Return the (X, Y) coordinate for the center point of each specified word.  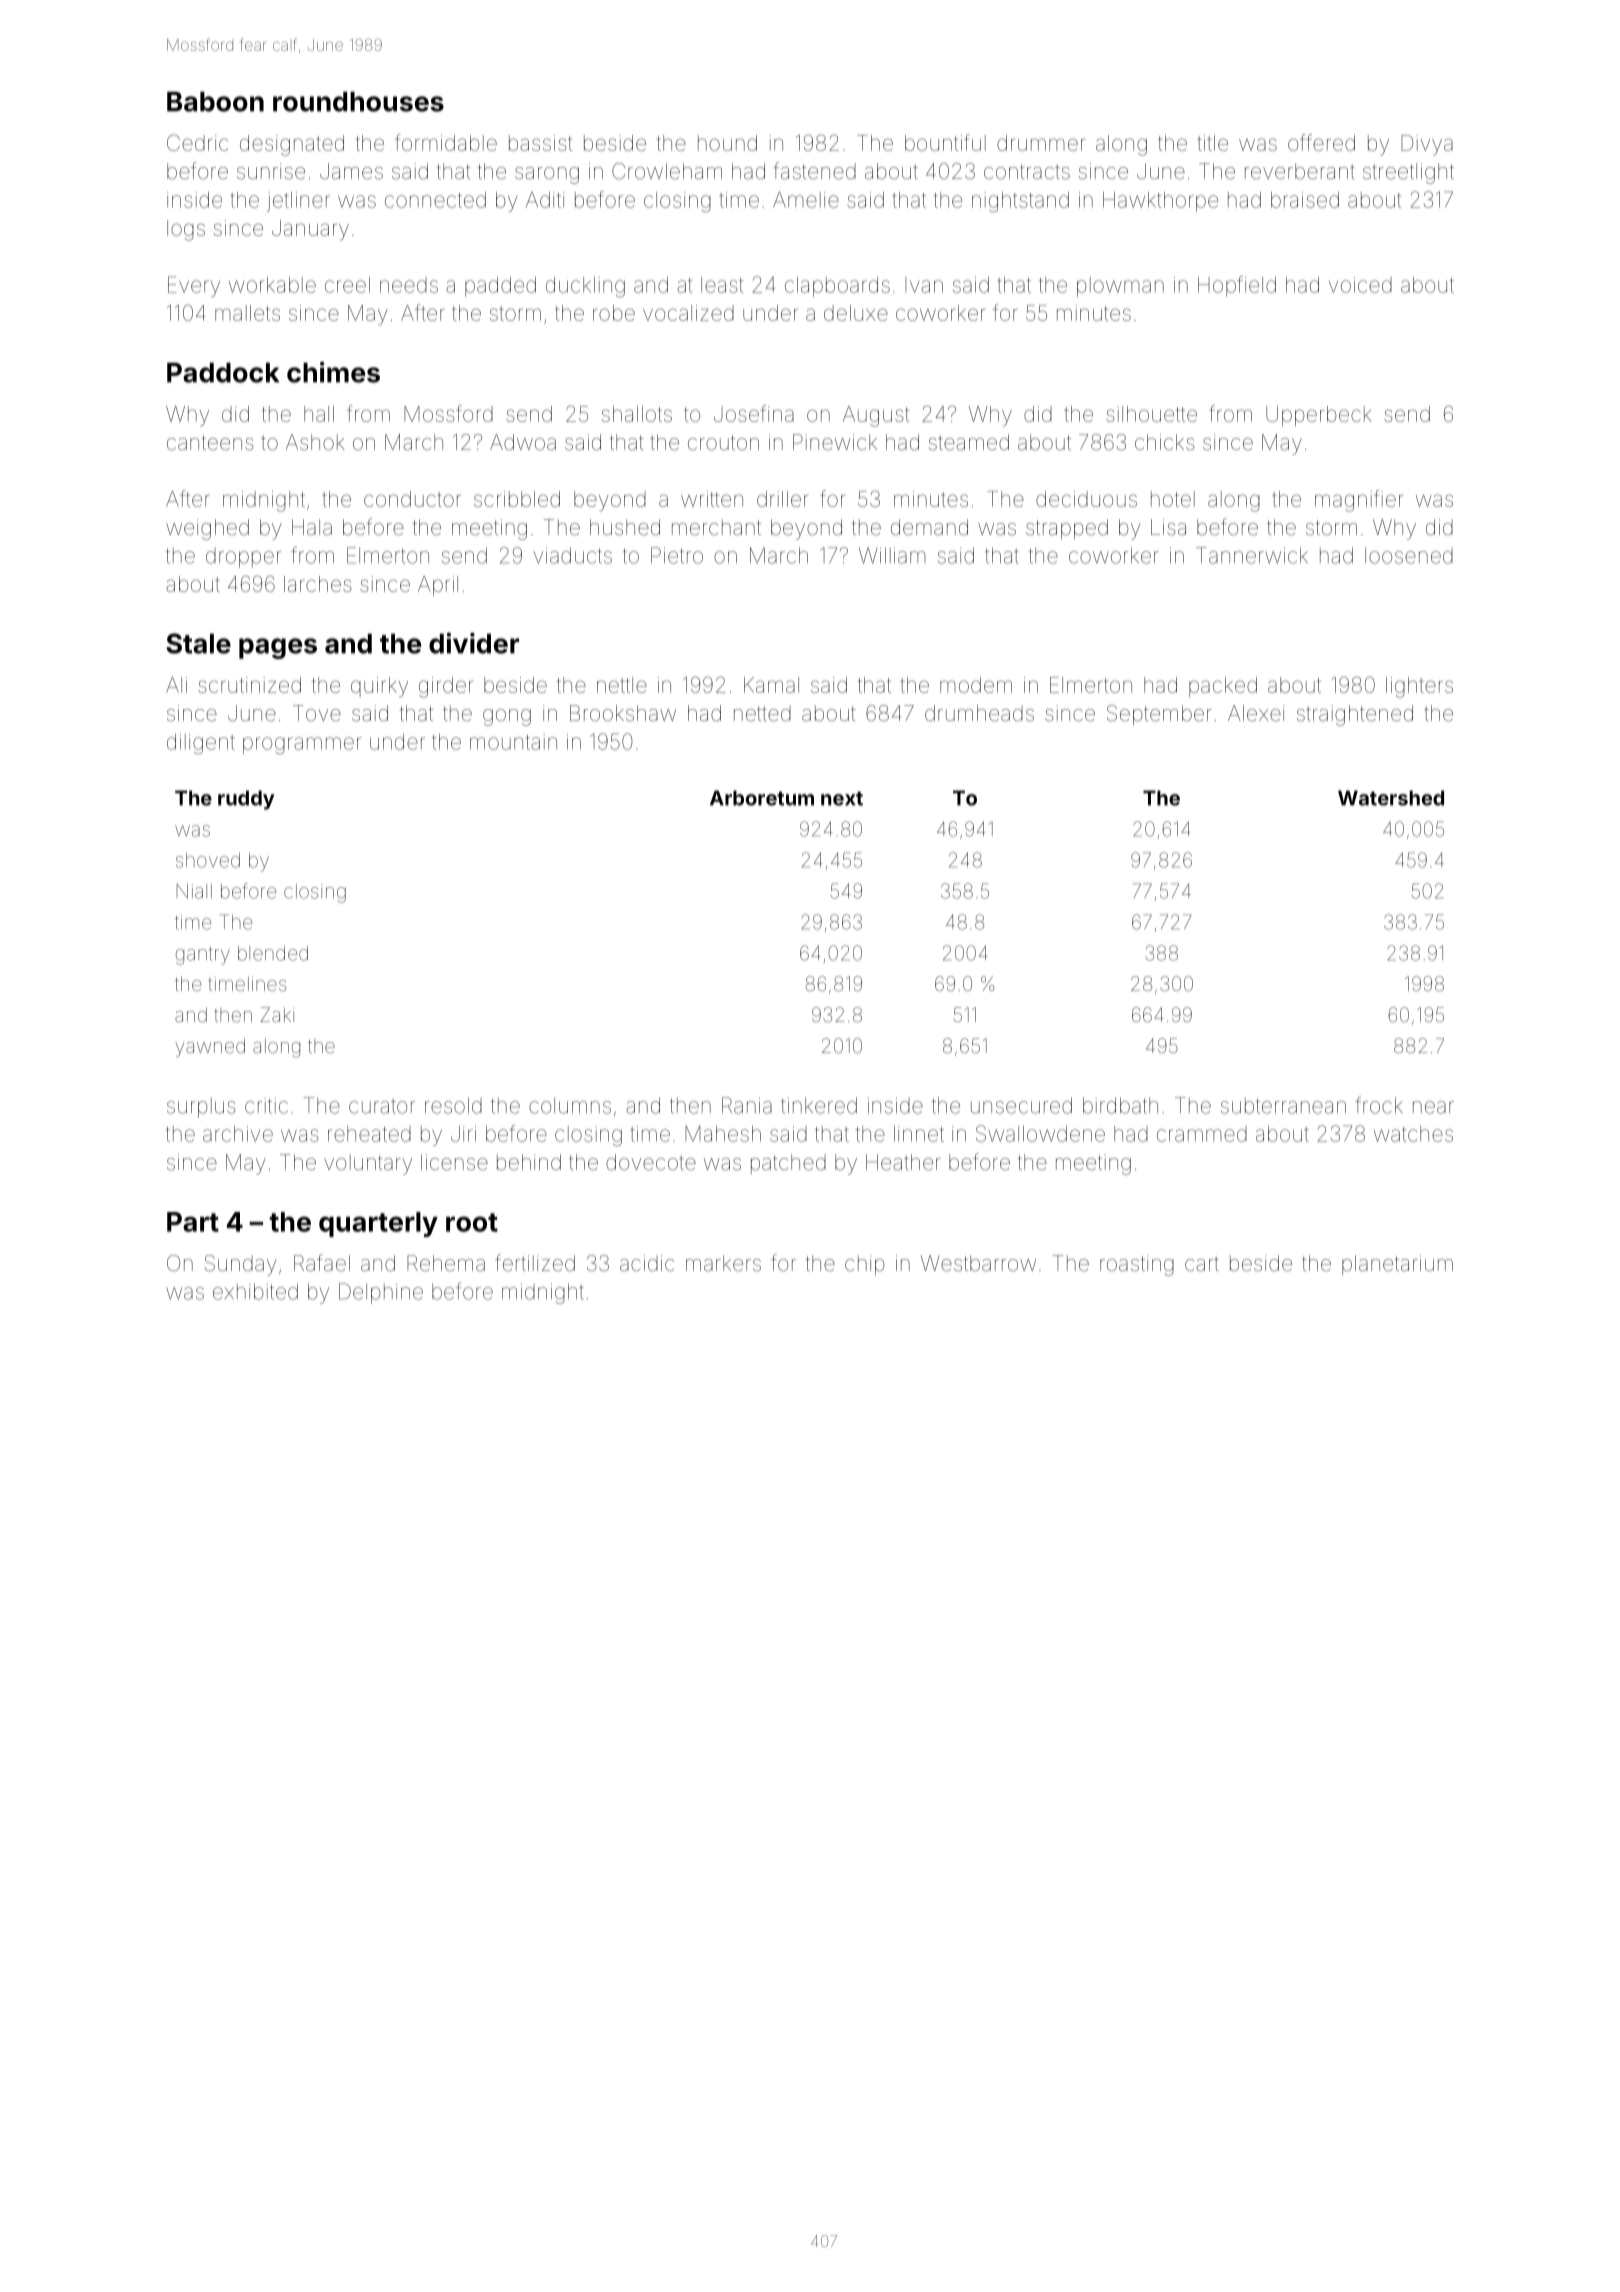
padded (500, 287)
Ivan (924, 285)
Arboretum (762, 798)
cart (1202, 1264)
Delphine (381, 1293)
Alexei (1256, 713)
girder (446, 687)
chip (865, 1265)
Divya (1427, 145)
